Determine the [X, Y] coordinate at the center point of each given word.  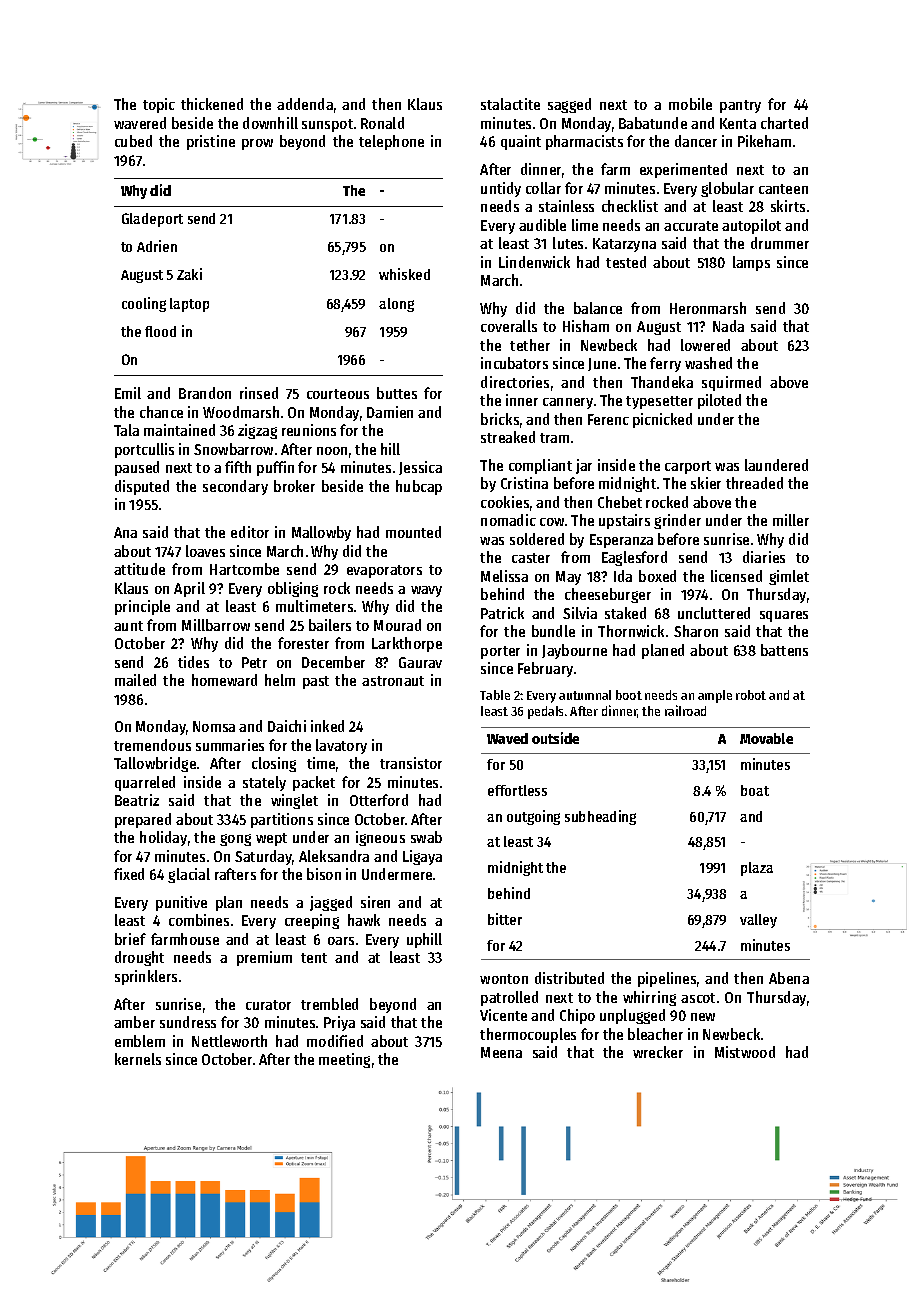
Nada [728, 326]
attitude [139, 569]
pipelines [667, 979]
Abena [789, 978]
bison [324, 874]
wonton [504, 979]
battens [784, 650]
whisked [404, 274]
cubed [133, 141]
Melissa [504, 576]
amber [134, 1022]
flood [160, 331]
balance [598, 308]
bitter [505, 919]
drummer [780, 243]
